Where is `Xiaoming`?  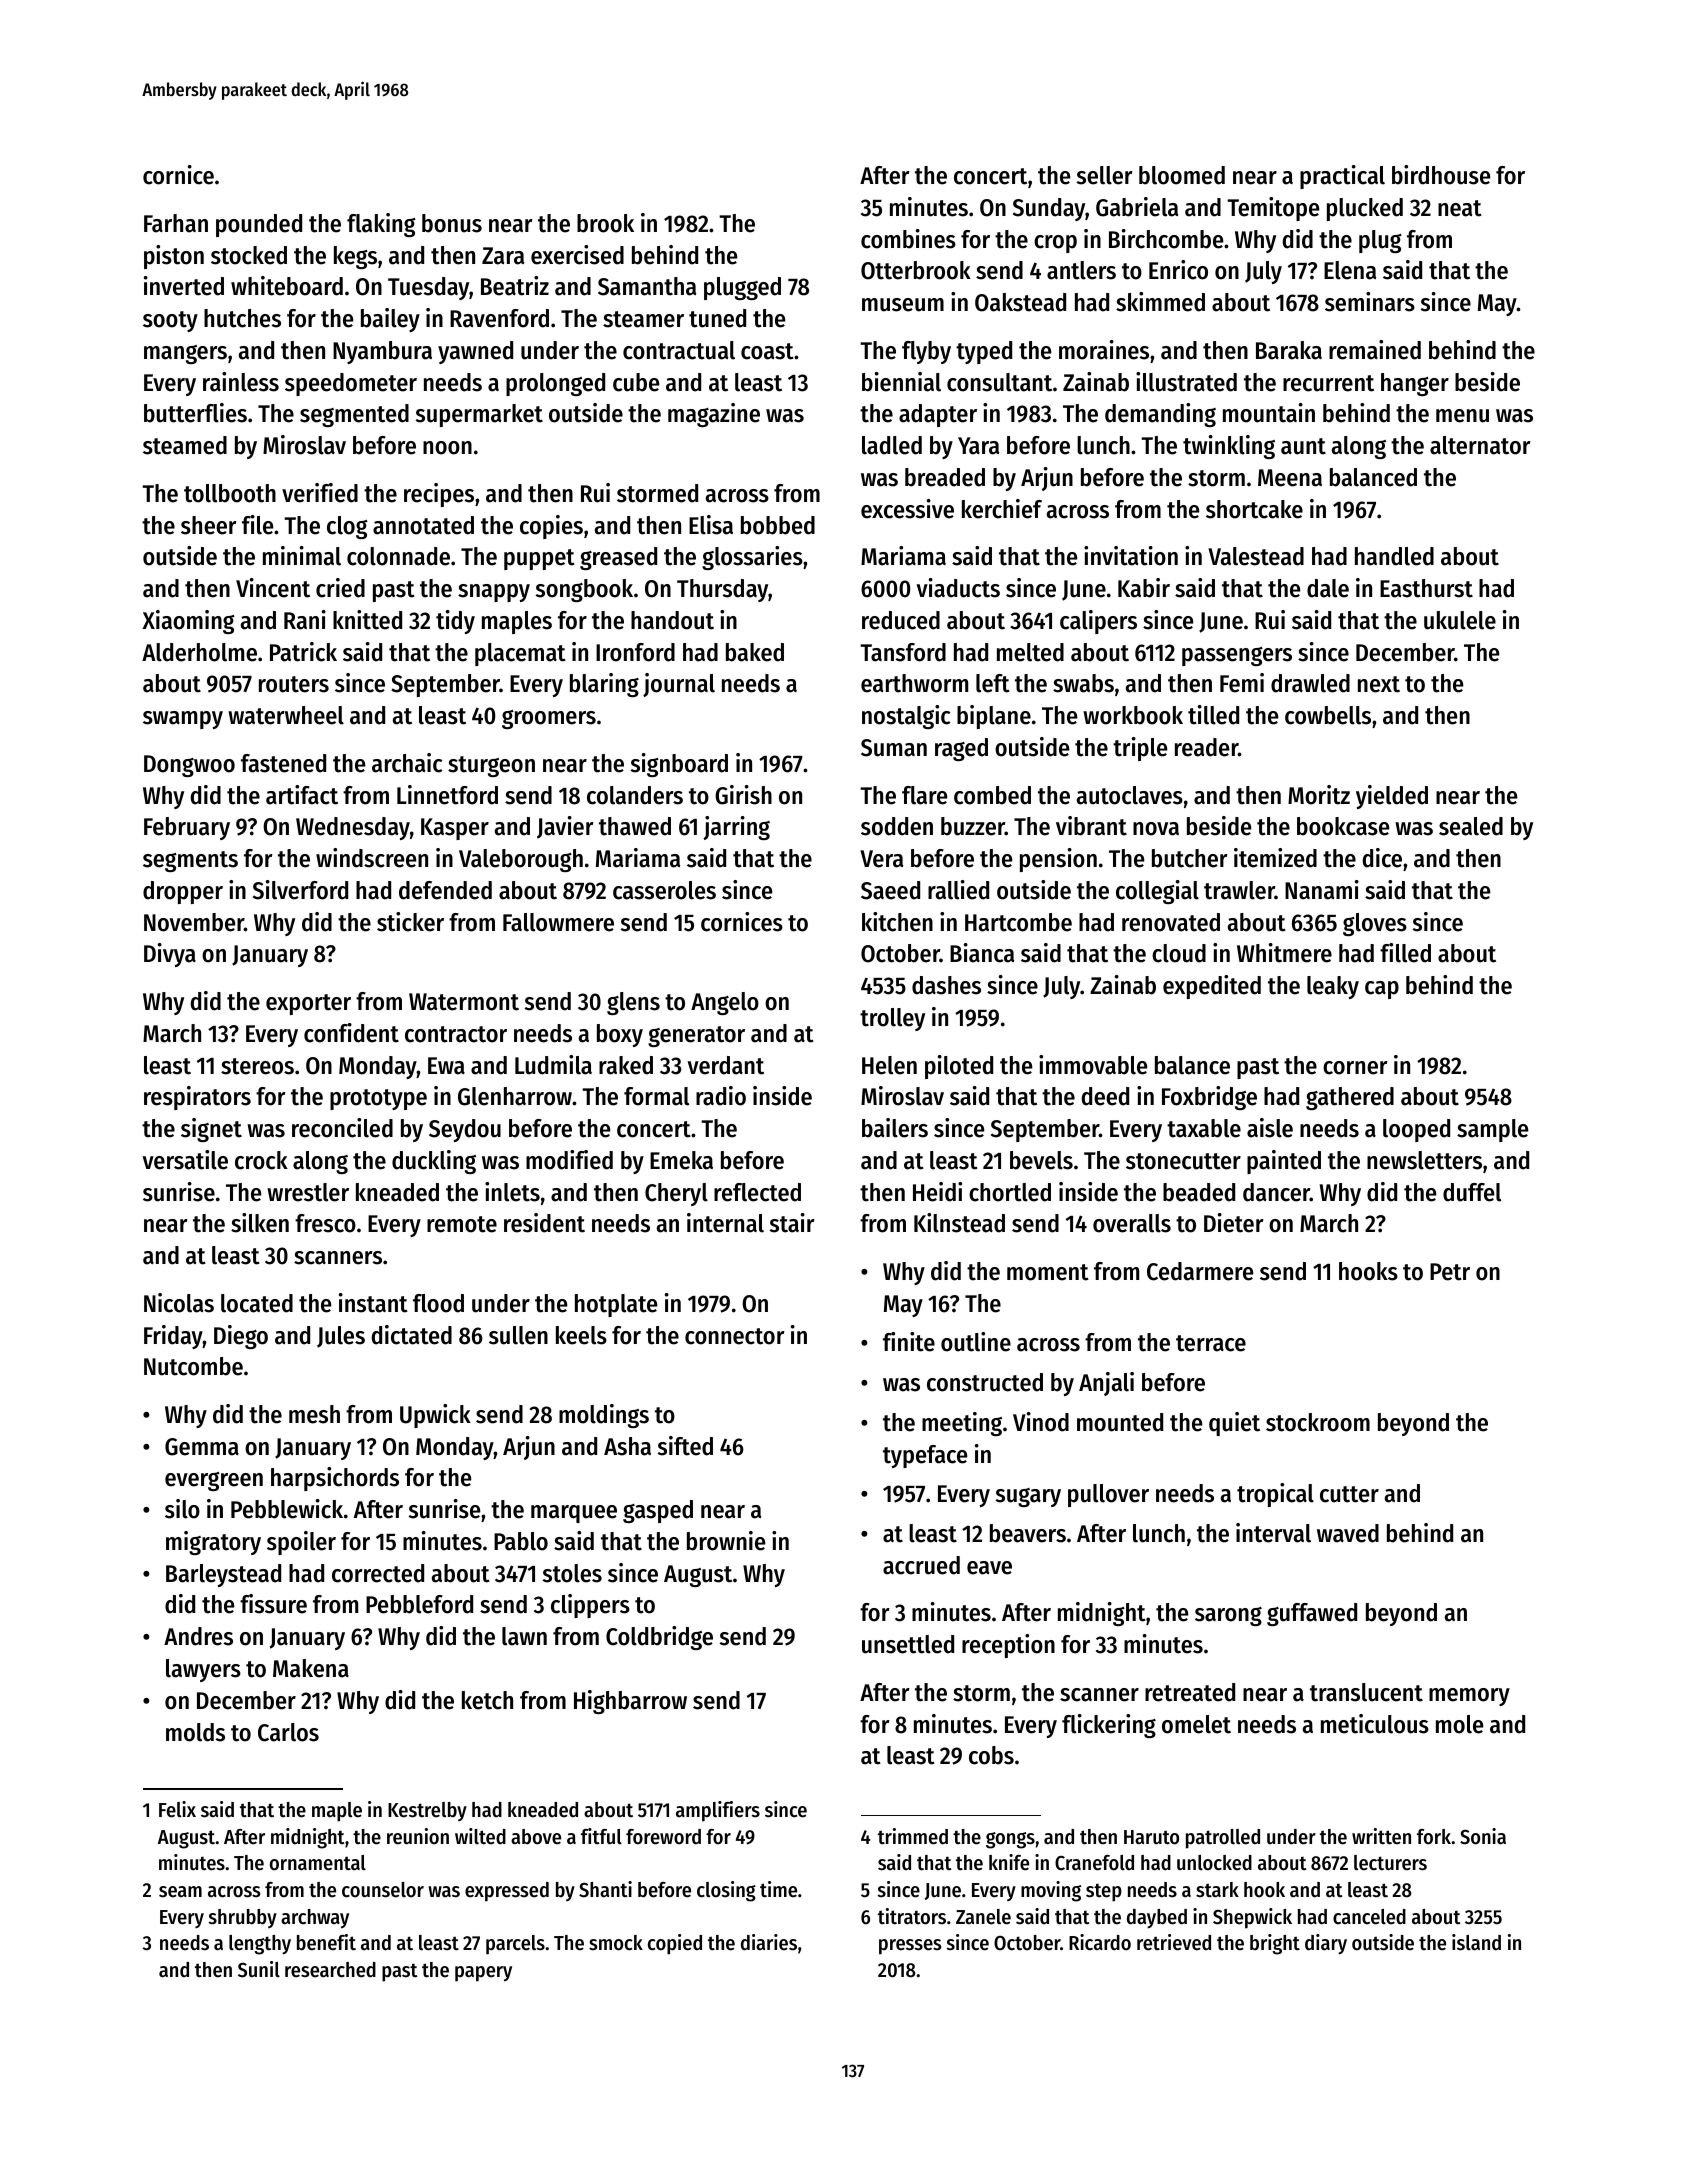
Xiaoming is located at coordinates (188, 622).
